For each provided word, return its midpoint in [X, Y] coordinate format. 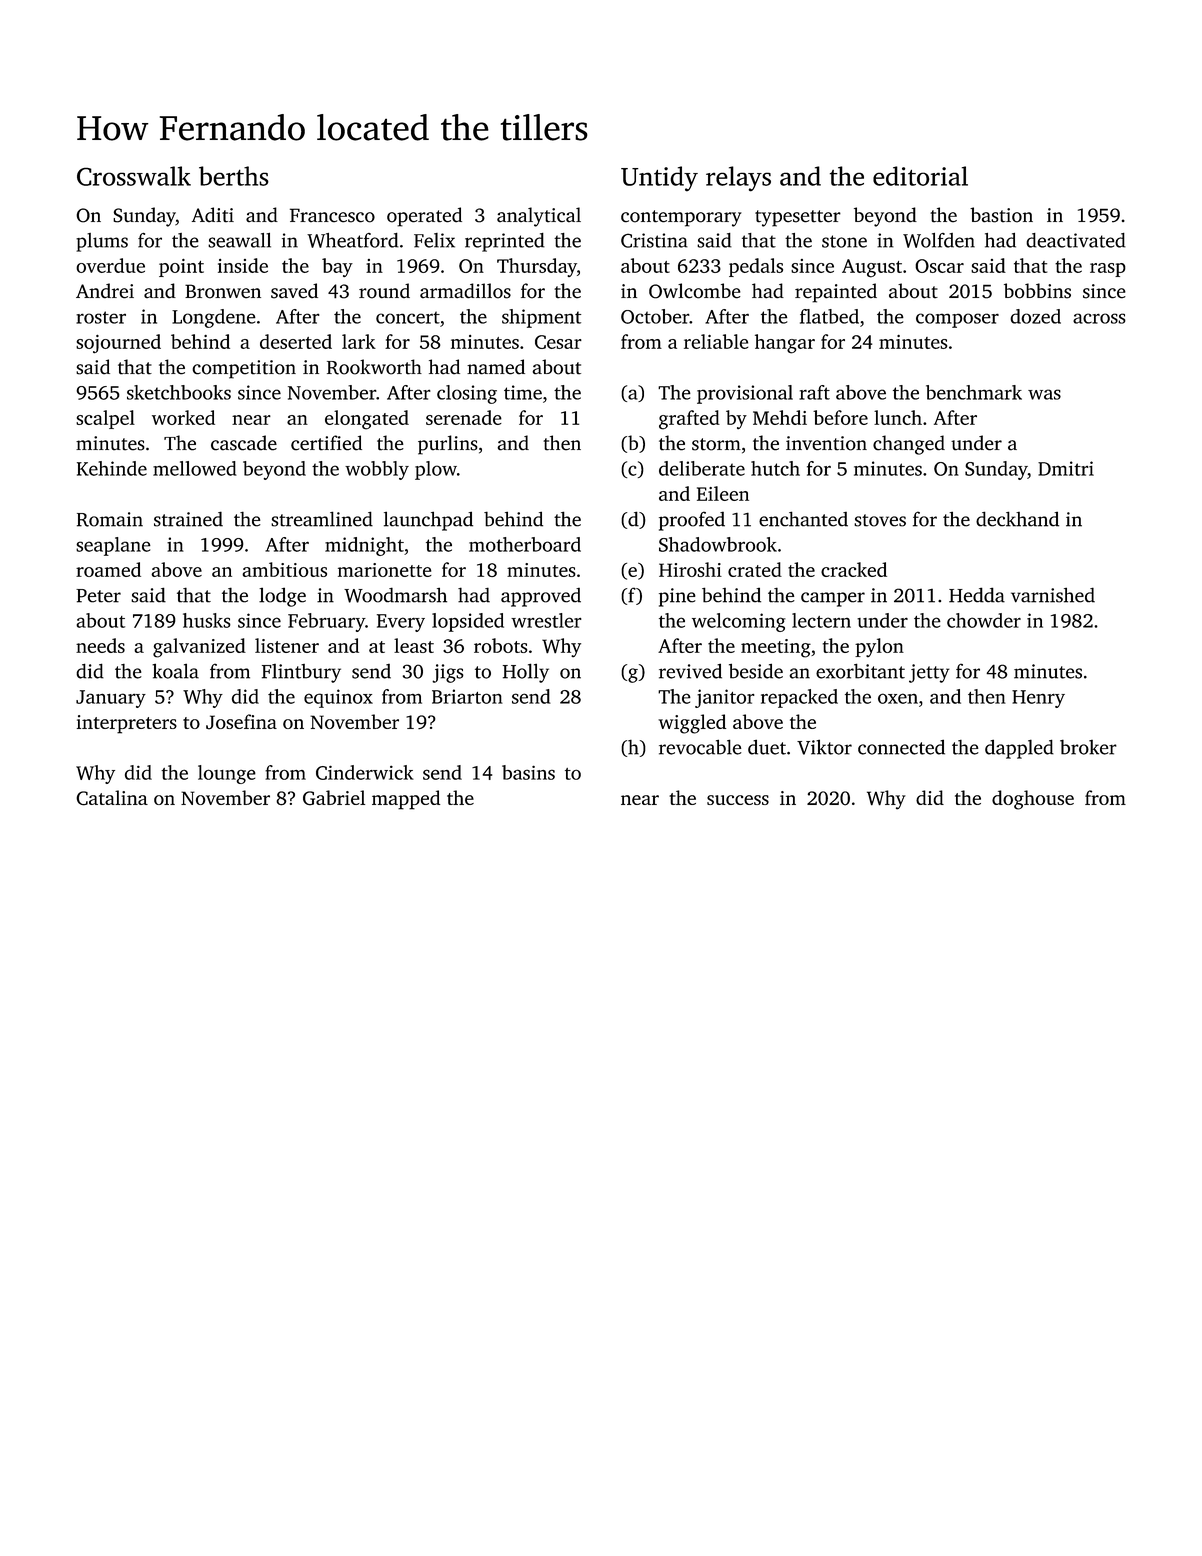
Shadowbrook [718, 544]
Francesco [332, 215]
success [738, 800]
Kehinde [112, 468]
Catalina [112, 798]
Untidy [659, 179]
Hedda [977, 595]
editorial [920, 176]
